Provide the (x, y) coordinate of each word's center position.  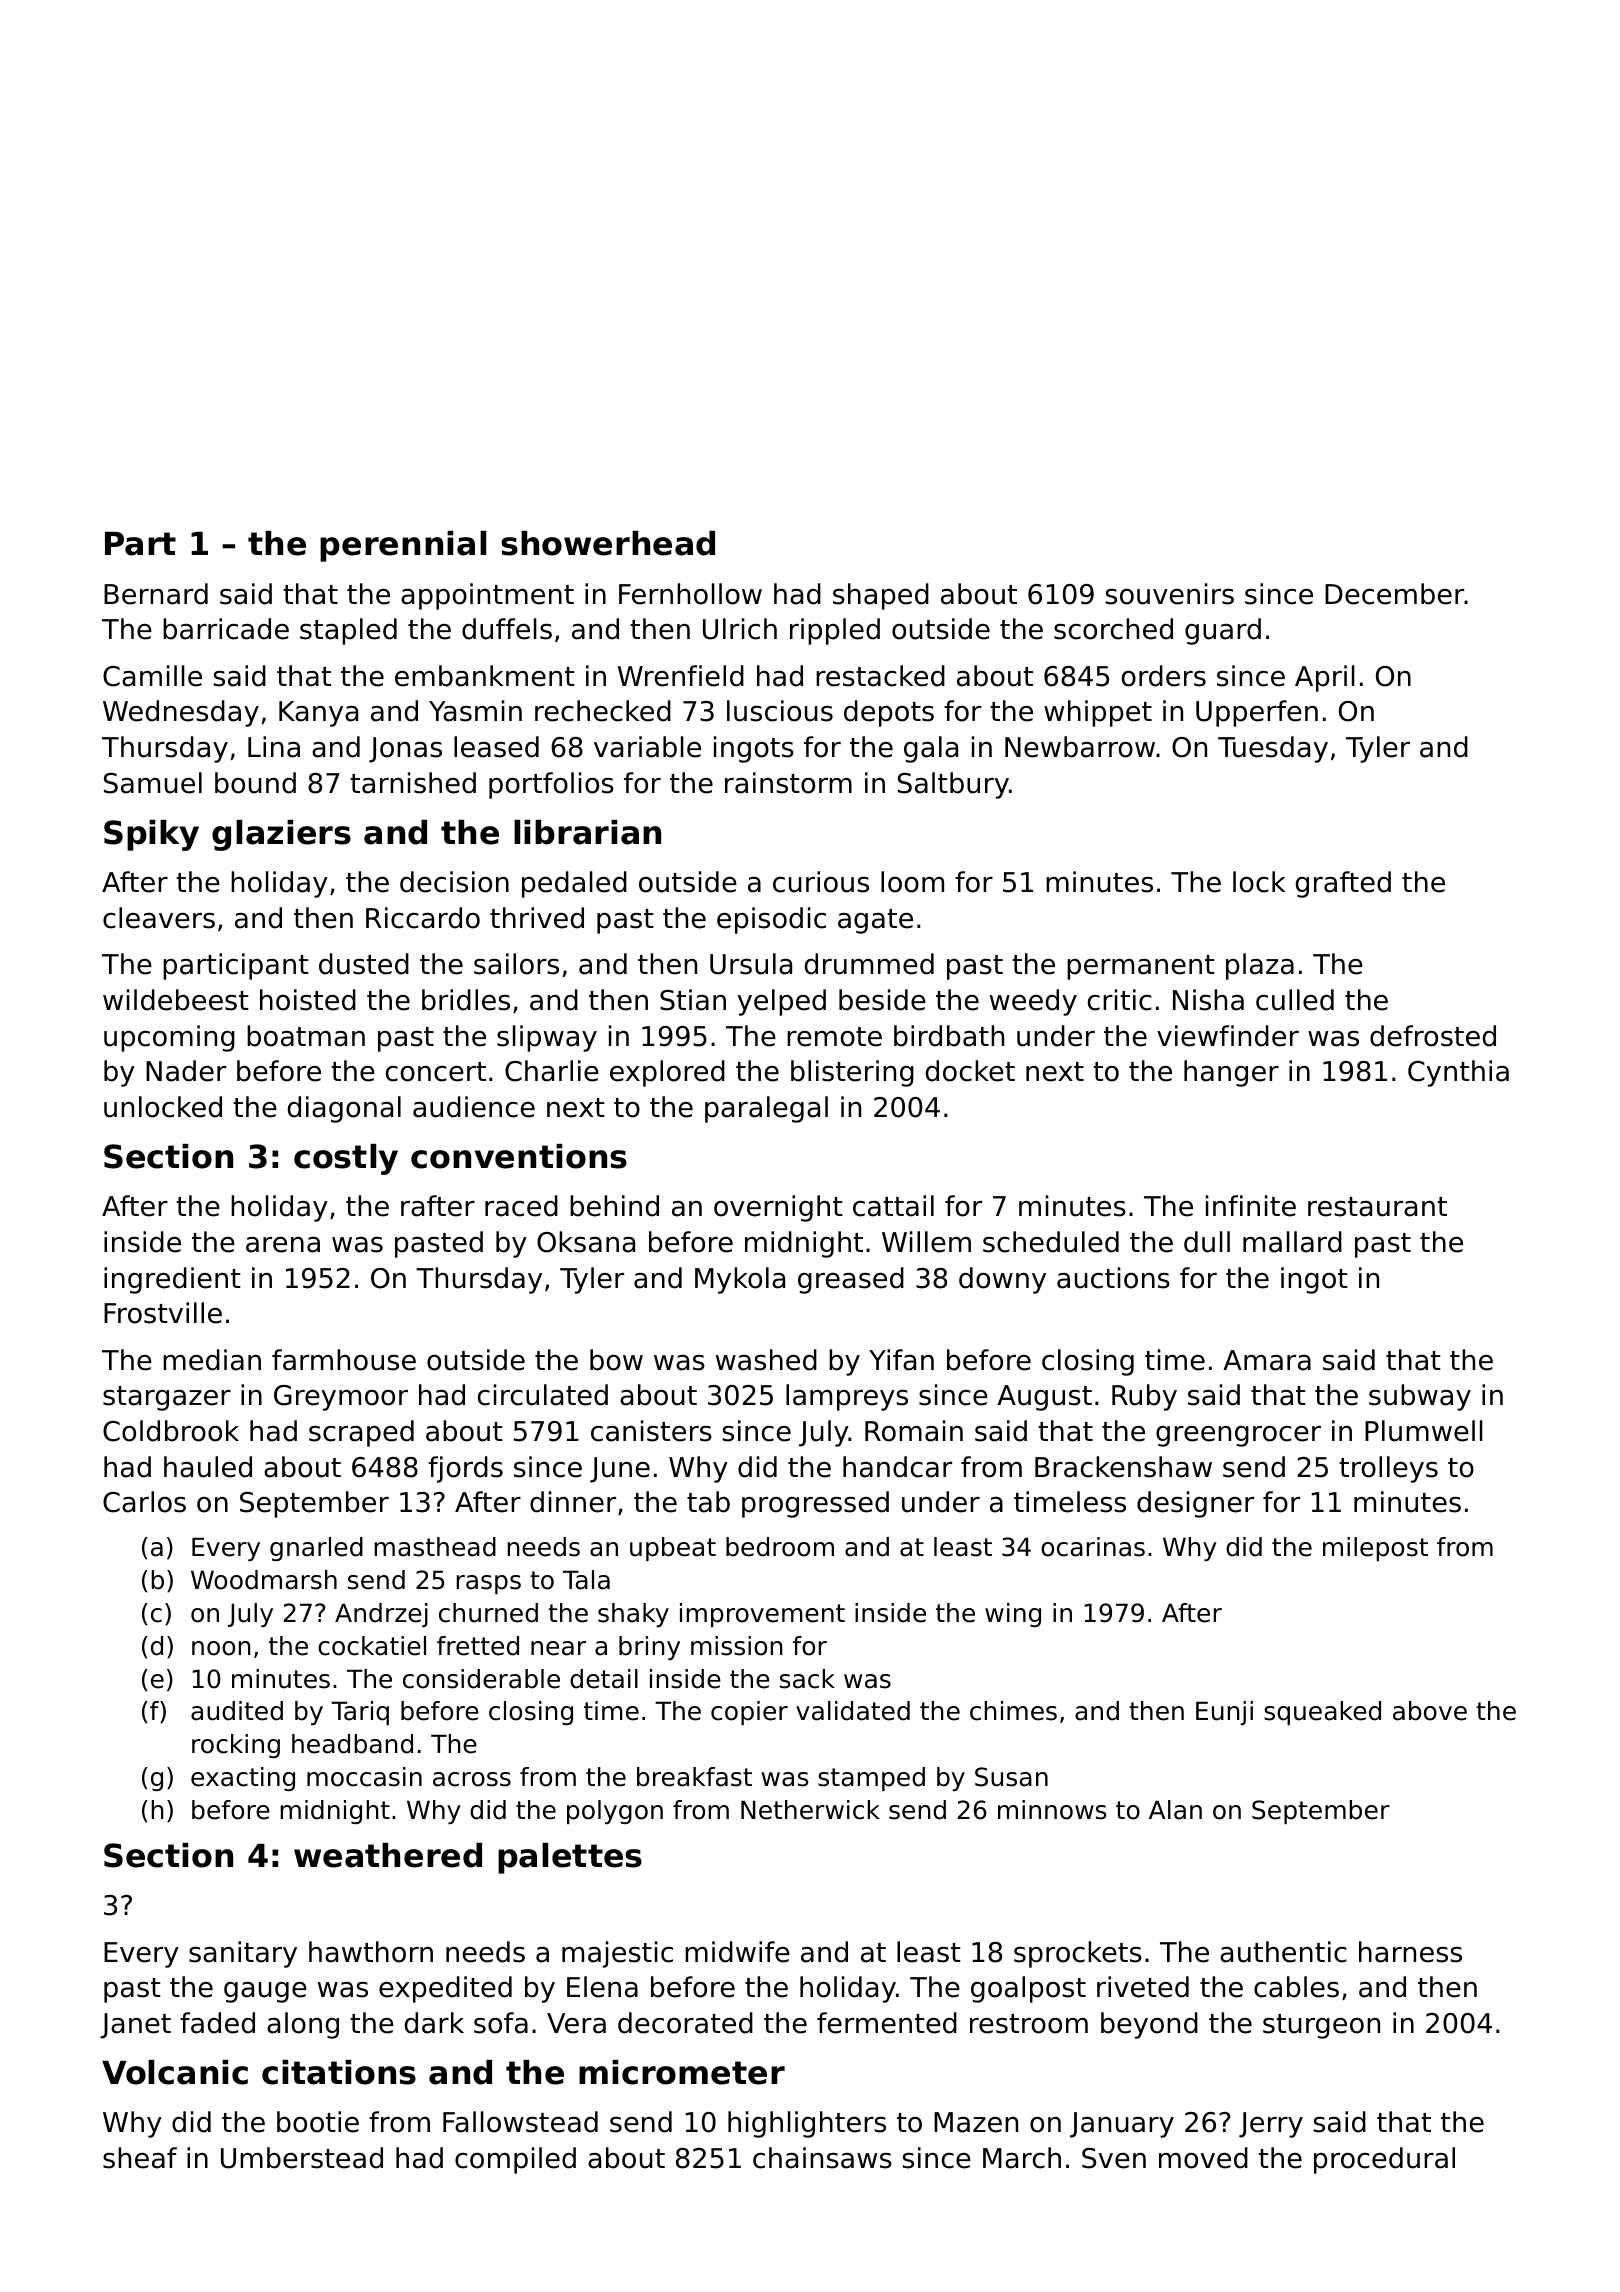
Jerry (1271, 2125)
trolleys (1388, 1469)
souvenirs (1169, 594)
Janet (135, 2026)
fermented (887, 2023)
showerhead (608, 543)
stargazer (167, 1398)
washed (766, 1360)
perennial (403, 546)
